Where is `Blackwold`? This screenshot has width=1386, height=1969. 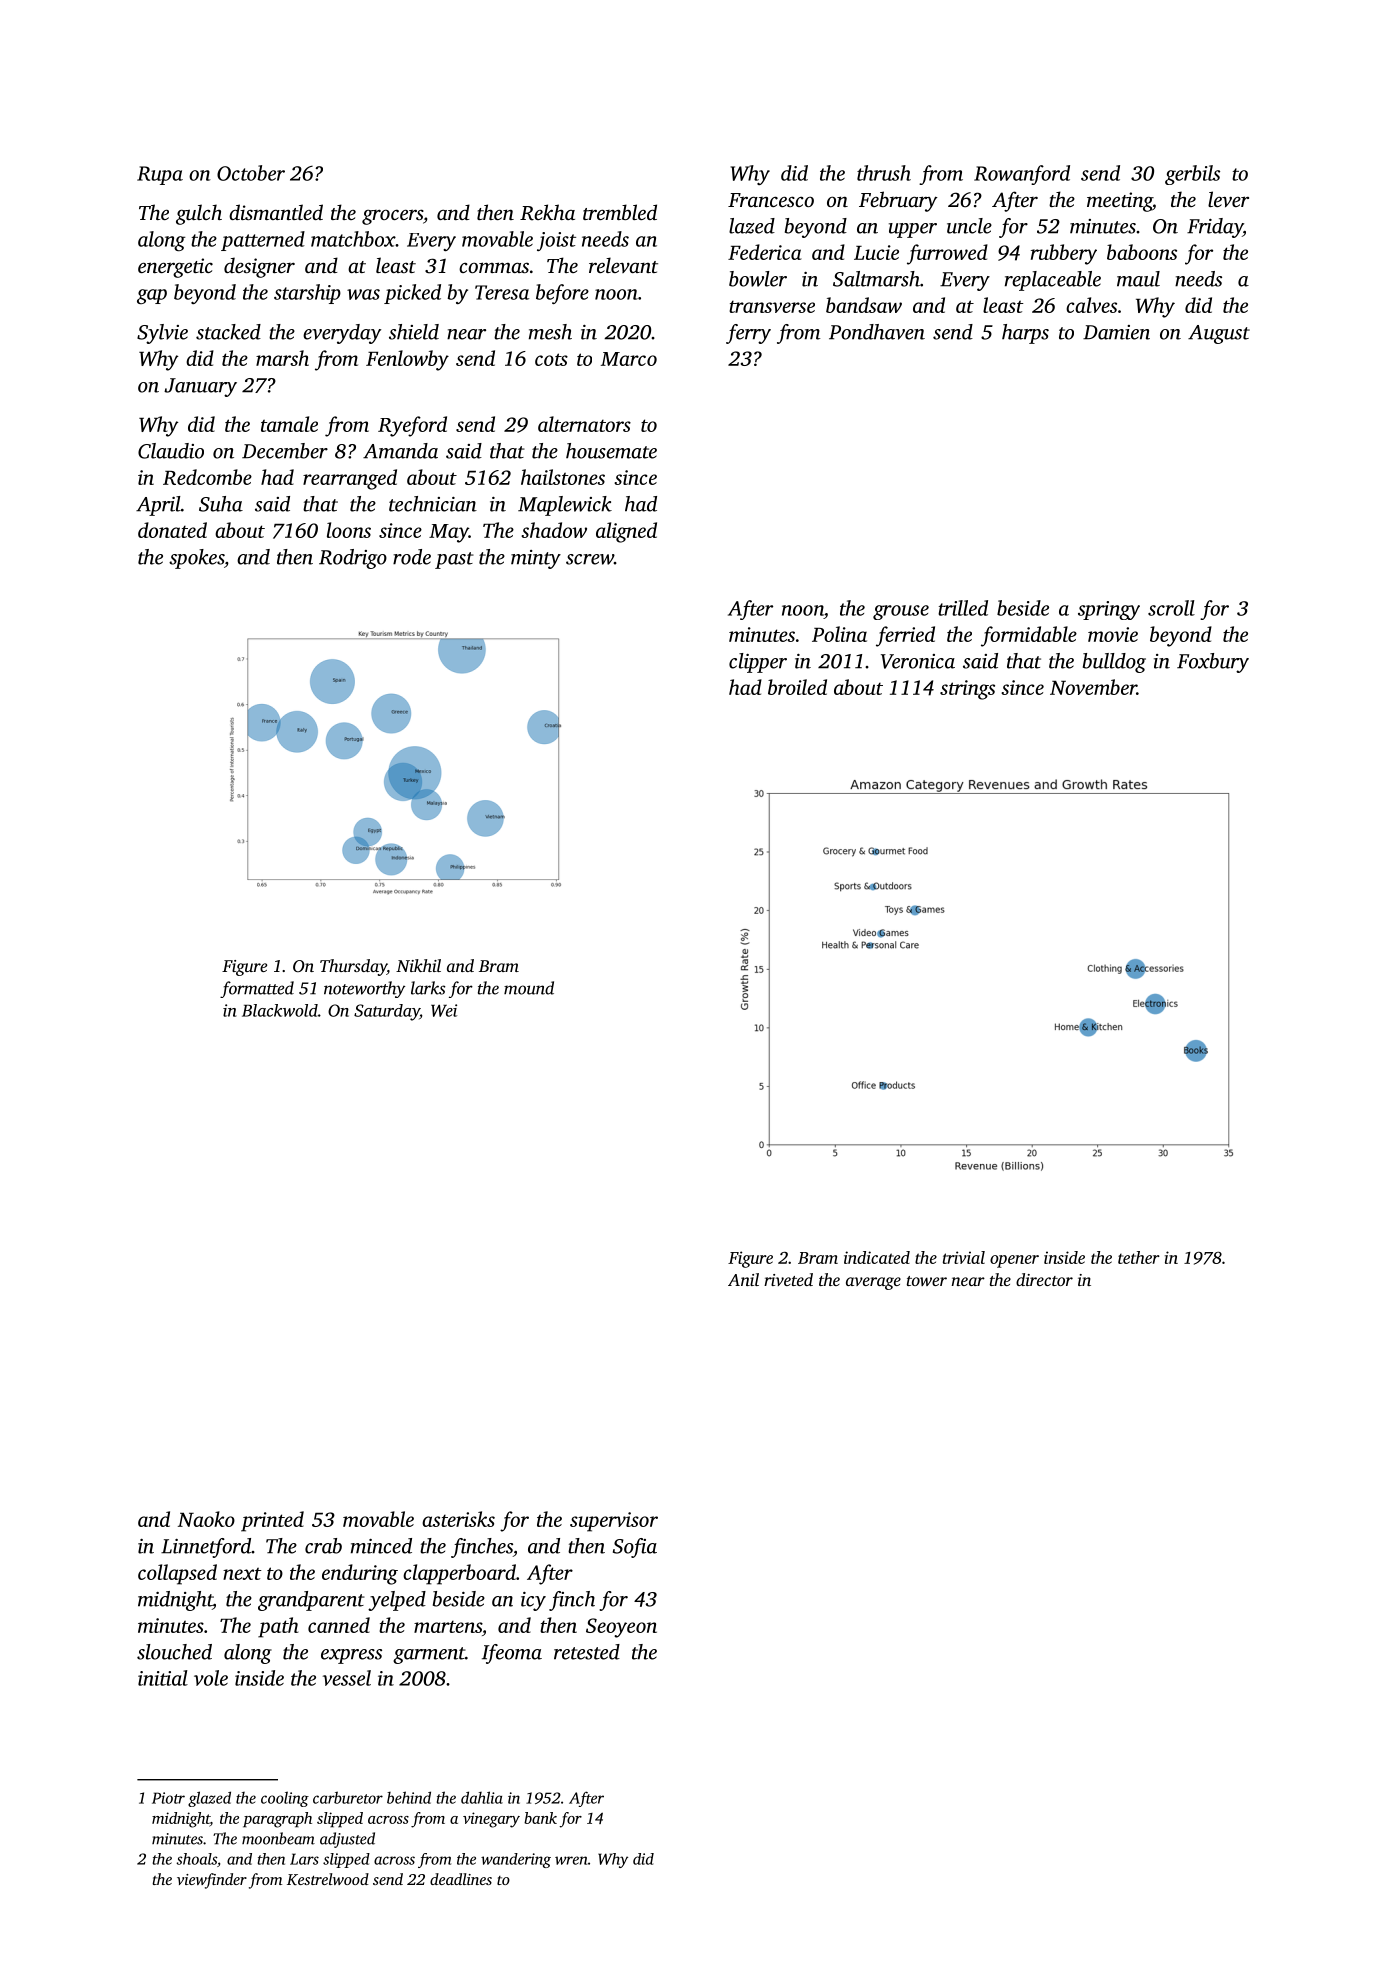 Blackwold is located at coordinates (280, 1010).
